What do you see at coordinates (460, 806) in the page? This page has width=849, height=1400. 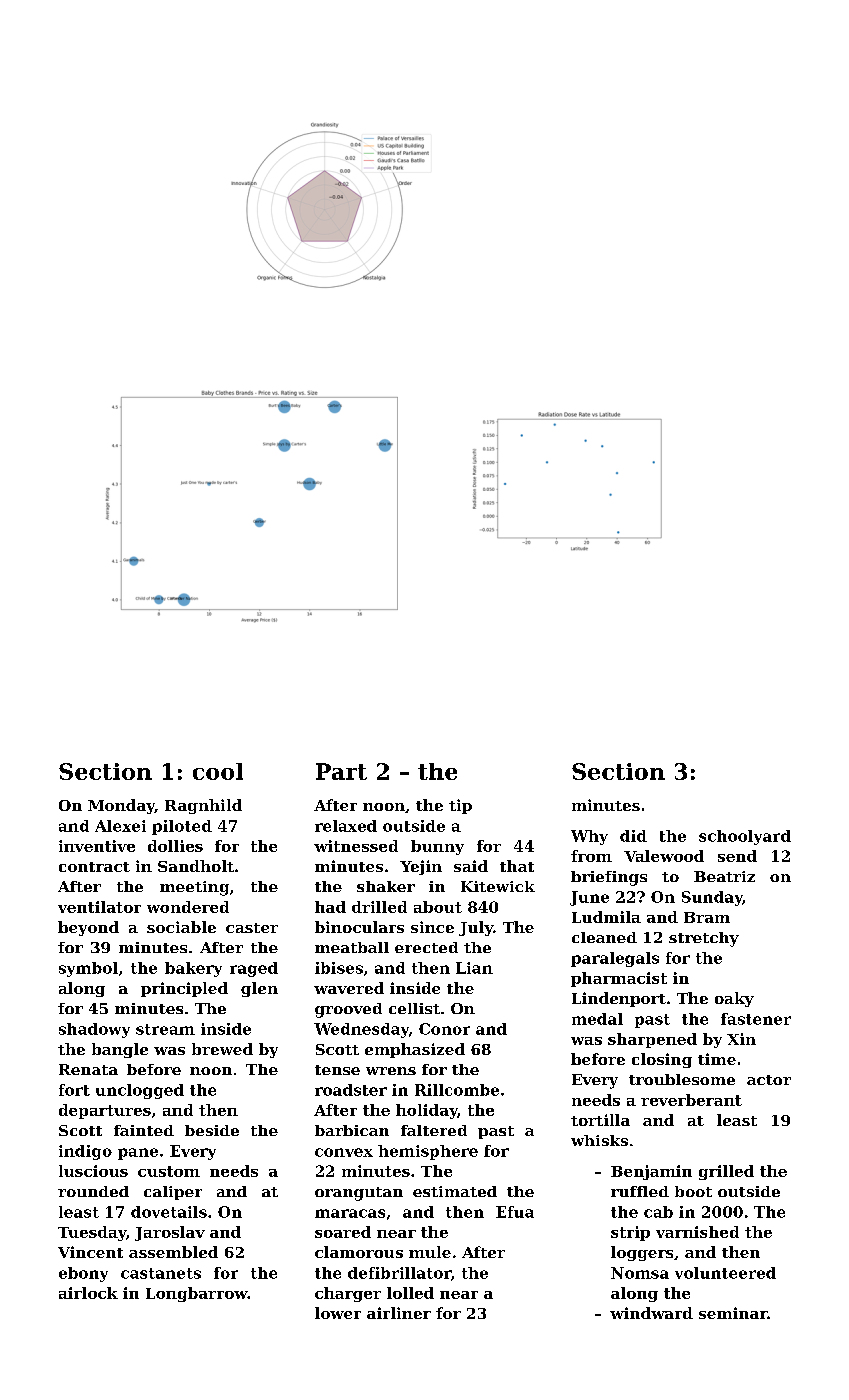 I see `tip` at bounding box center [460, 806].
